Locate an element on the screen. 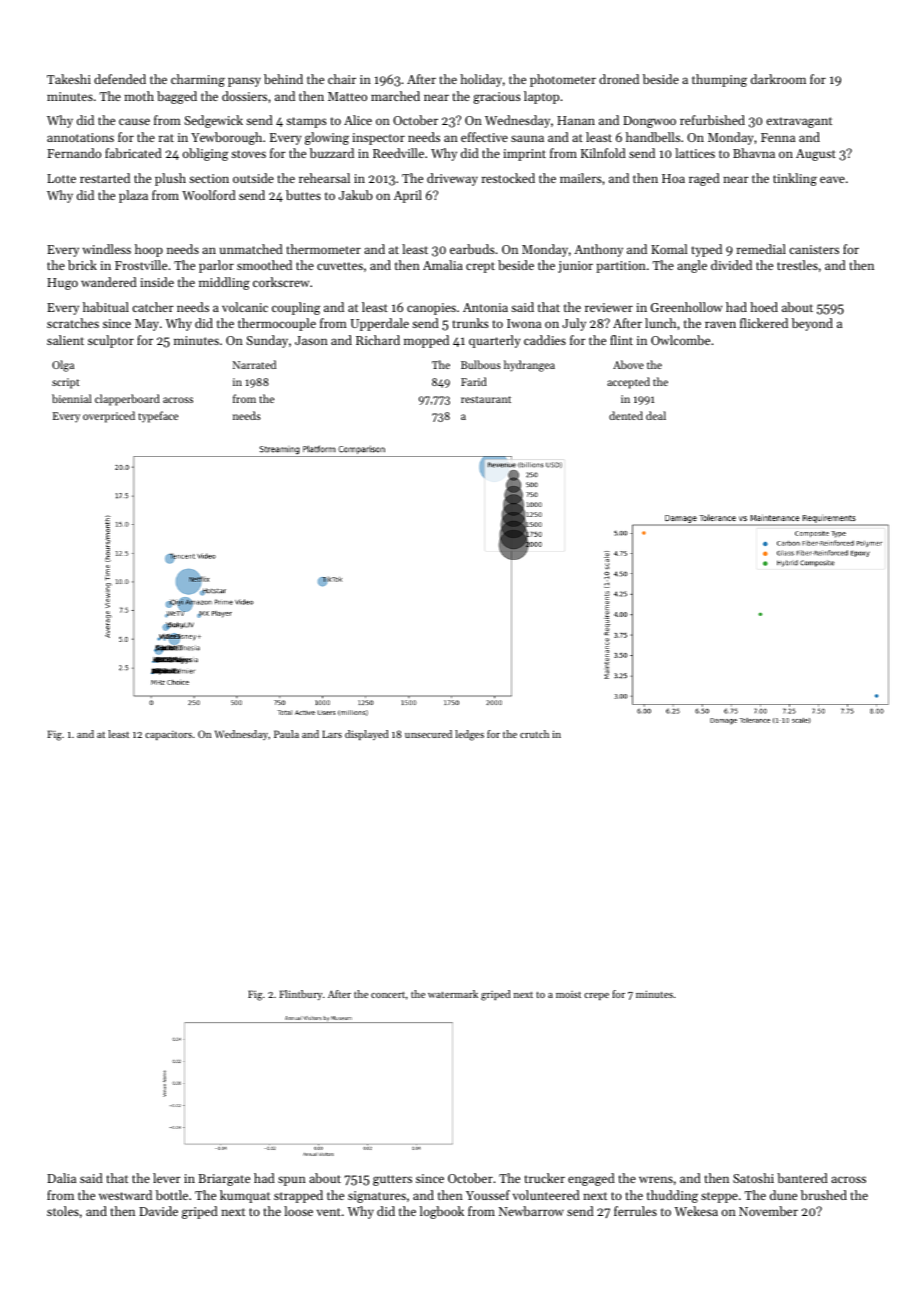  chair is located at coordinates (342, 79).
